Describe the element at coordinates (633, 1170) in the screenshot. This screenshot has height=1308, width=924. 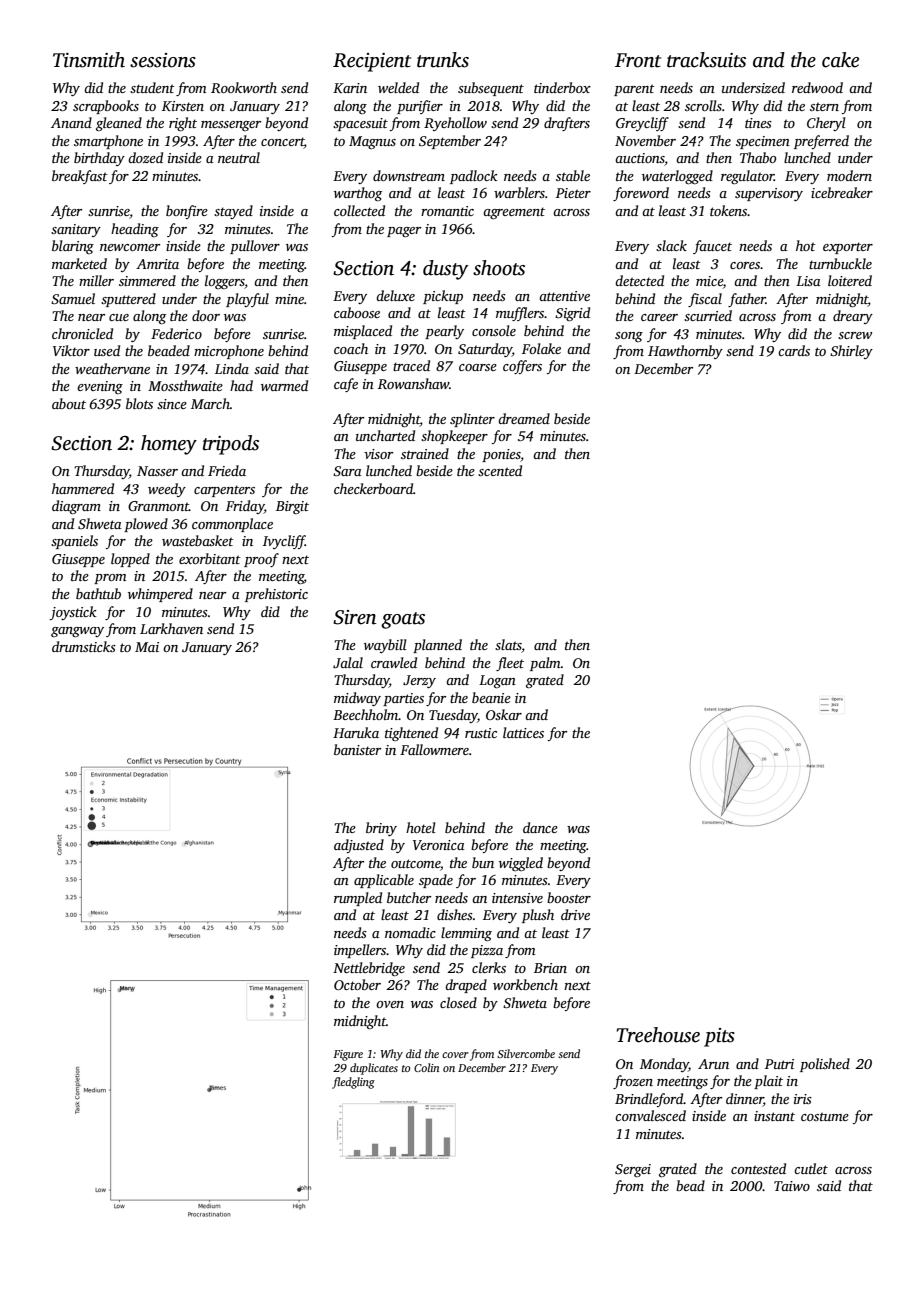
I see `Sergei` at that location.
